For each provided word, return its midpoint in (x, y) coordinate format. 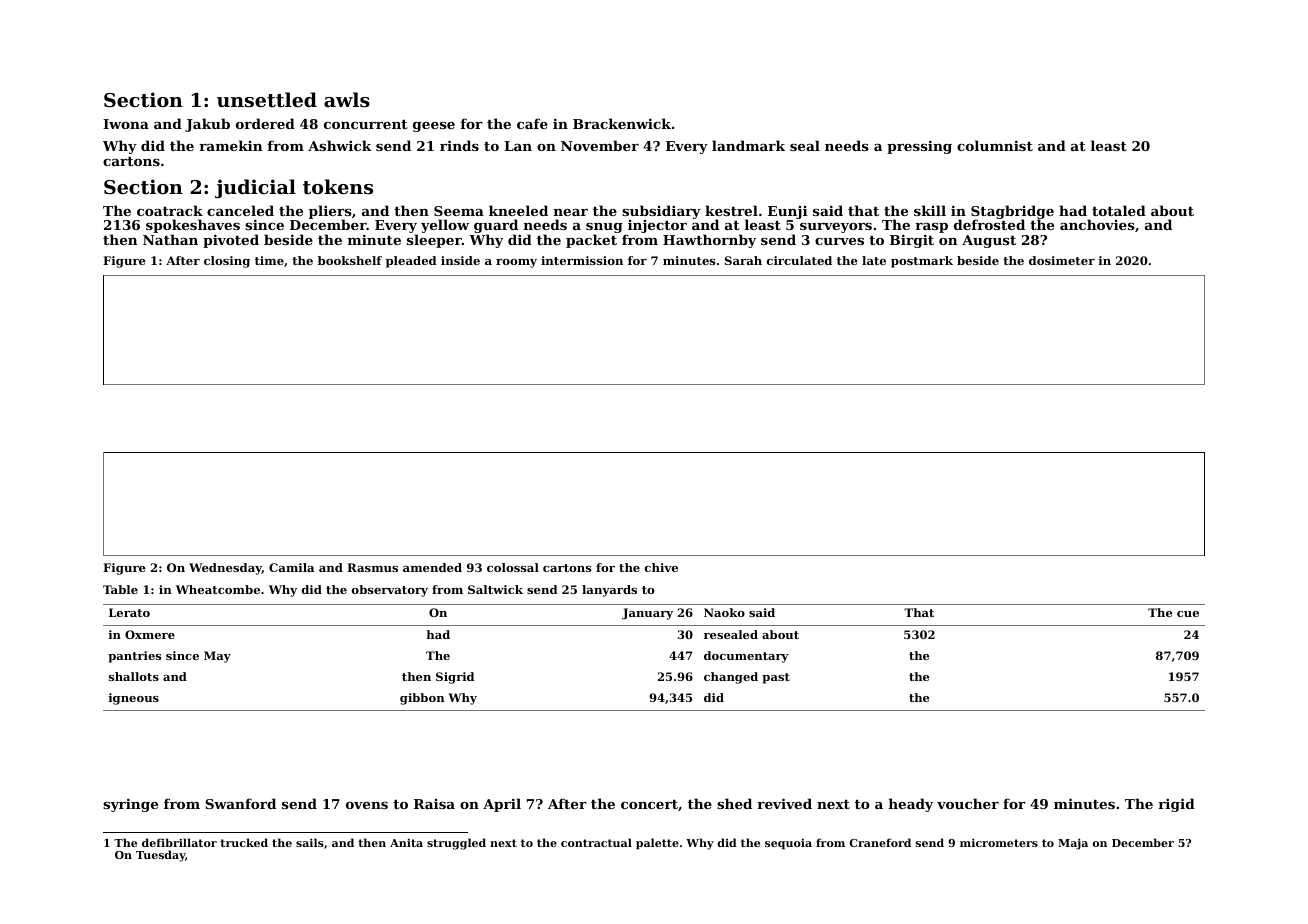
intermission (582, 260)
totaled (1119, 210)
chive (661, 567)
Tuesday (160, 856)
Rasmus (372, 567)
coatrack (170, 210)
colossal (513, 567)
